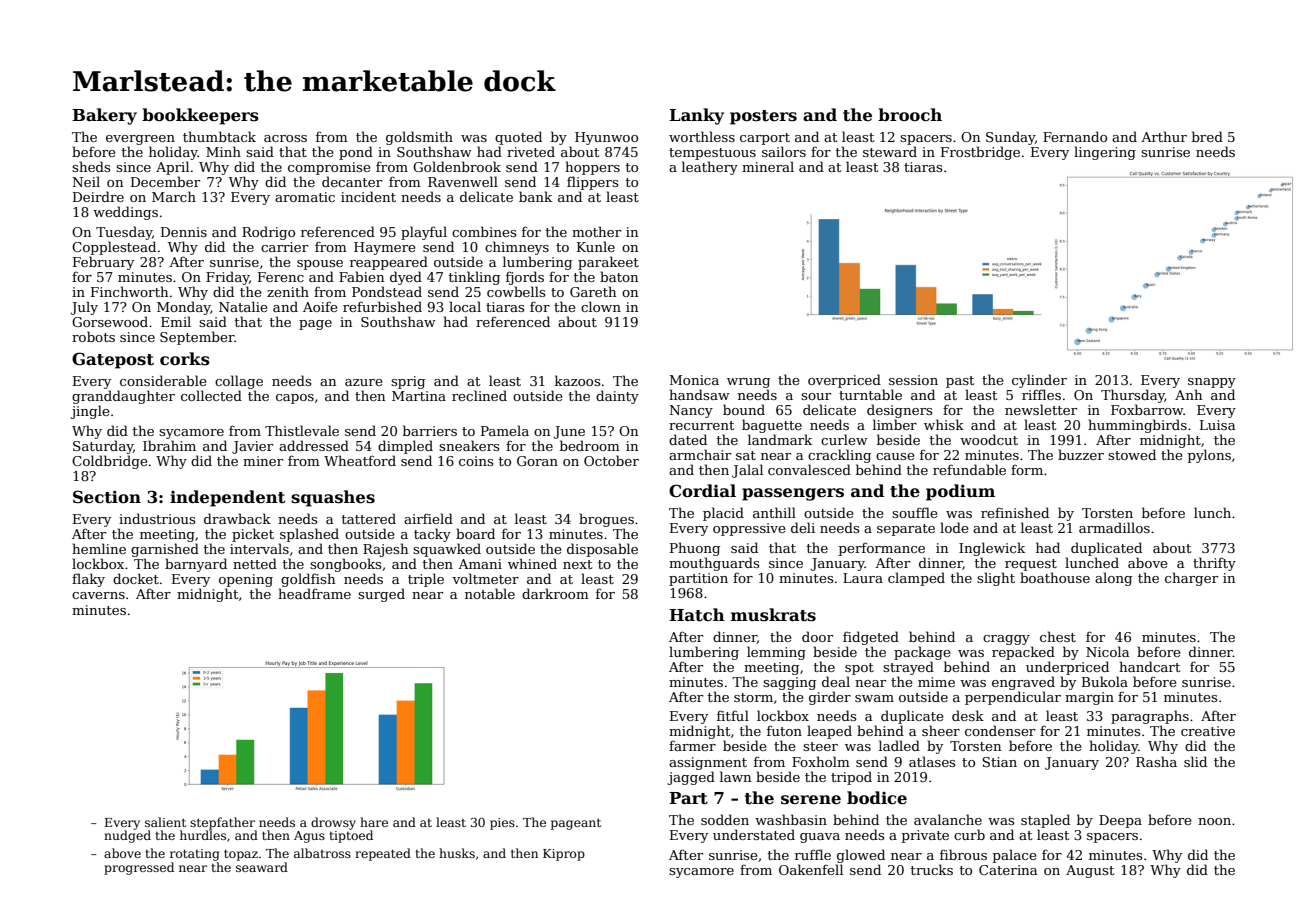  Describe the element at coordinates (322, 853) in the screenshot. I see `albatross` at that location.
